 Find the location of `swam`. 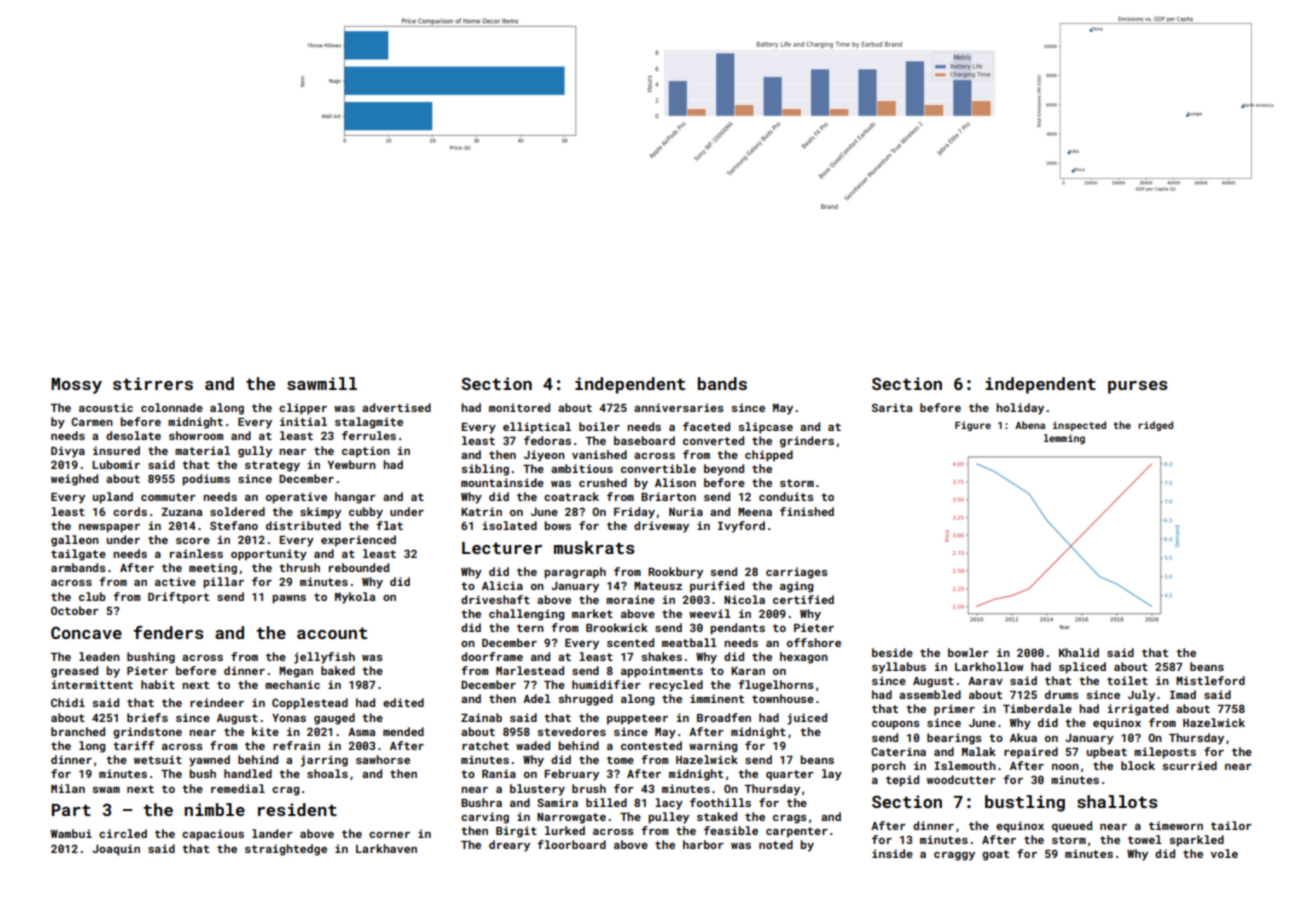

swam is located at coordinates (106, 790).
